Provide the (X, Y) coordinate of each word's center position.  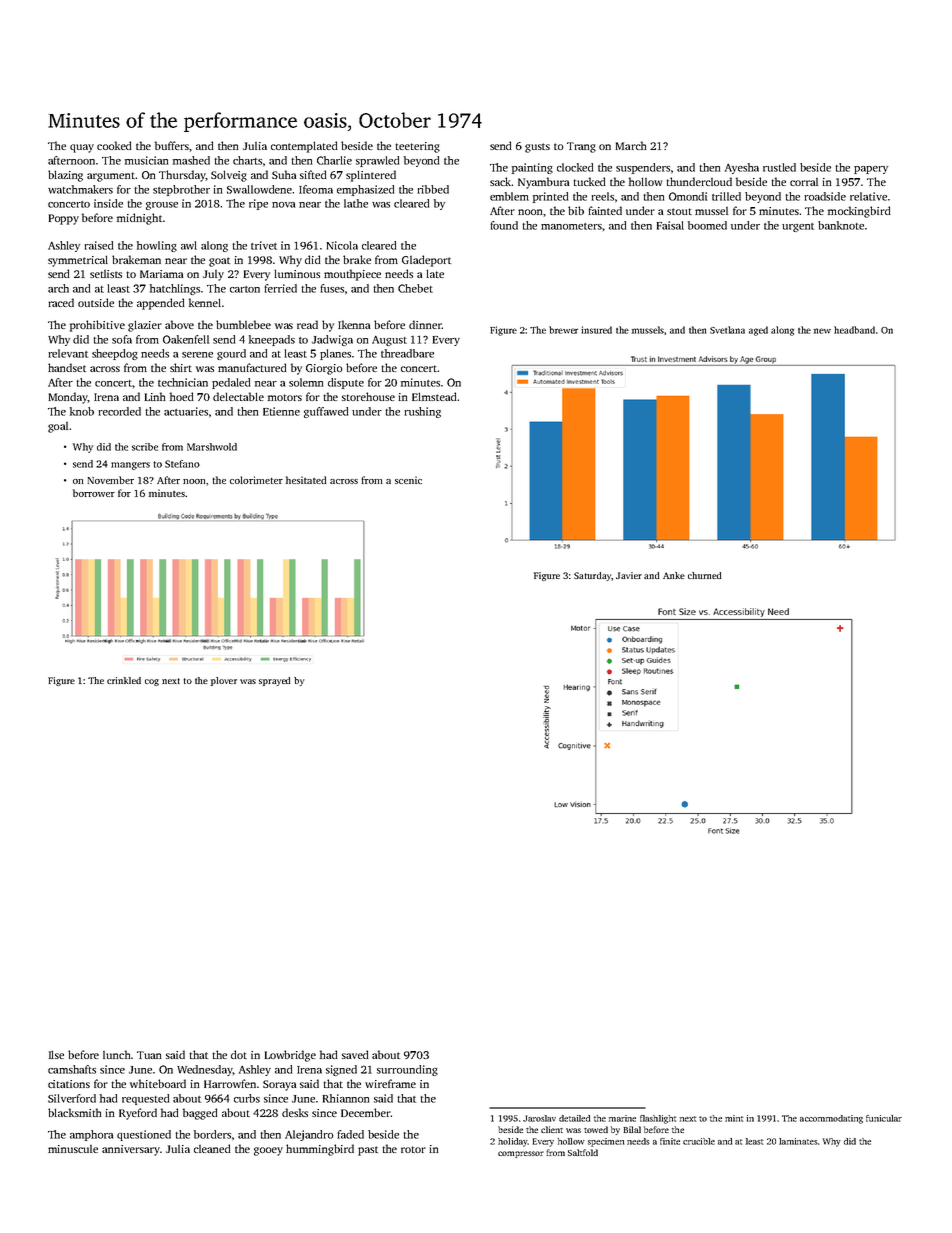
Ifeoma (316, 189)
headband (854, 330)
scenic (408, 480)
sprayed (275, 681)
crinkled (124, 680)
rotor (413, 1149)
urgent (798, 227)
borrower (94, 493)
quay (82, 148)
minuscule (73, 1149)
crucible (699, 1141)
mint (734, 1118)
